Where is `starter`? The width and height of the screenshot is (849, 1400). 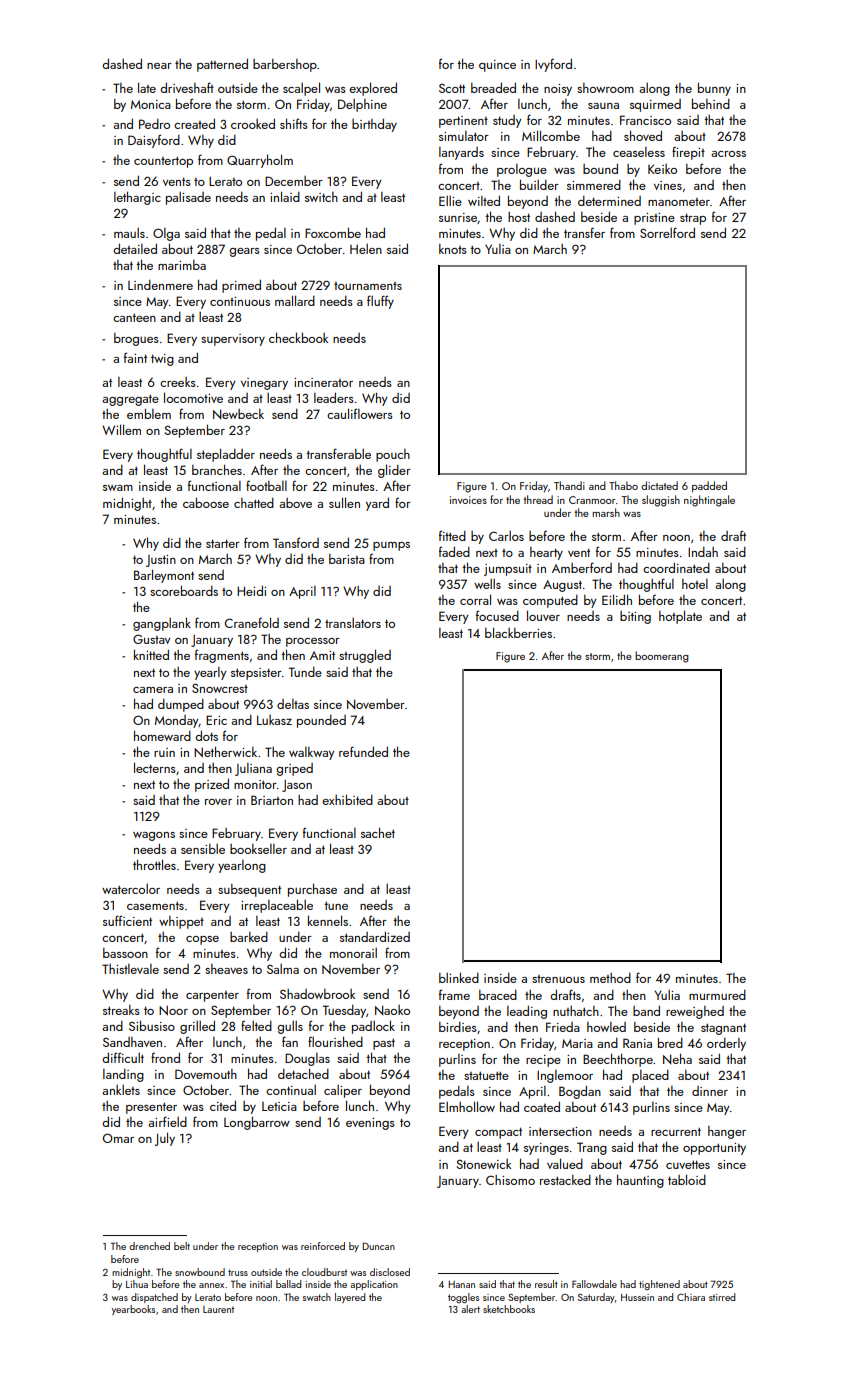
starter is located at coordinates (223, 543).
